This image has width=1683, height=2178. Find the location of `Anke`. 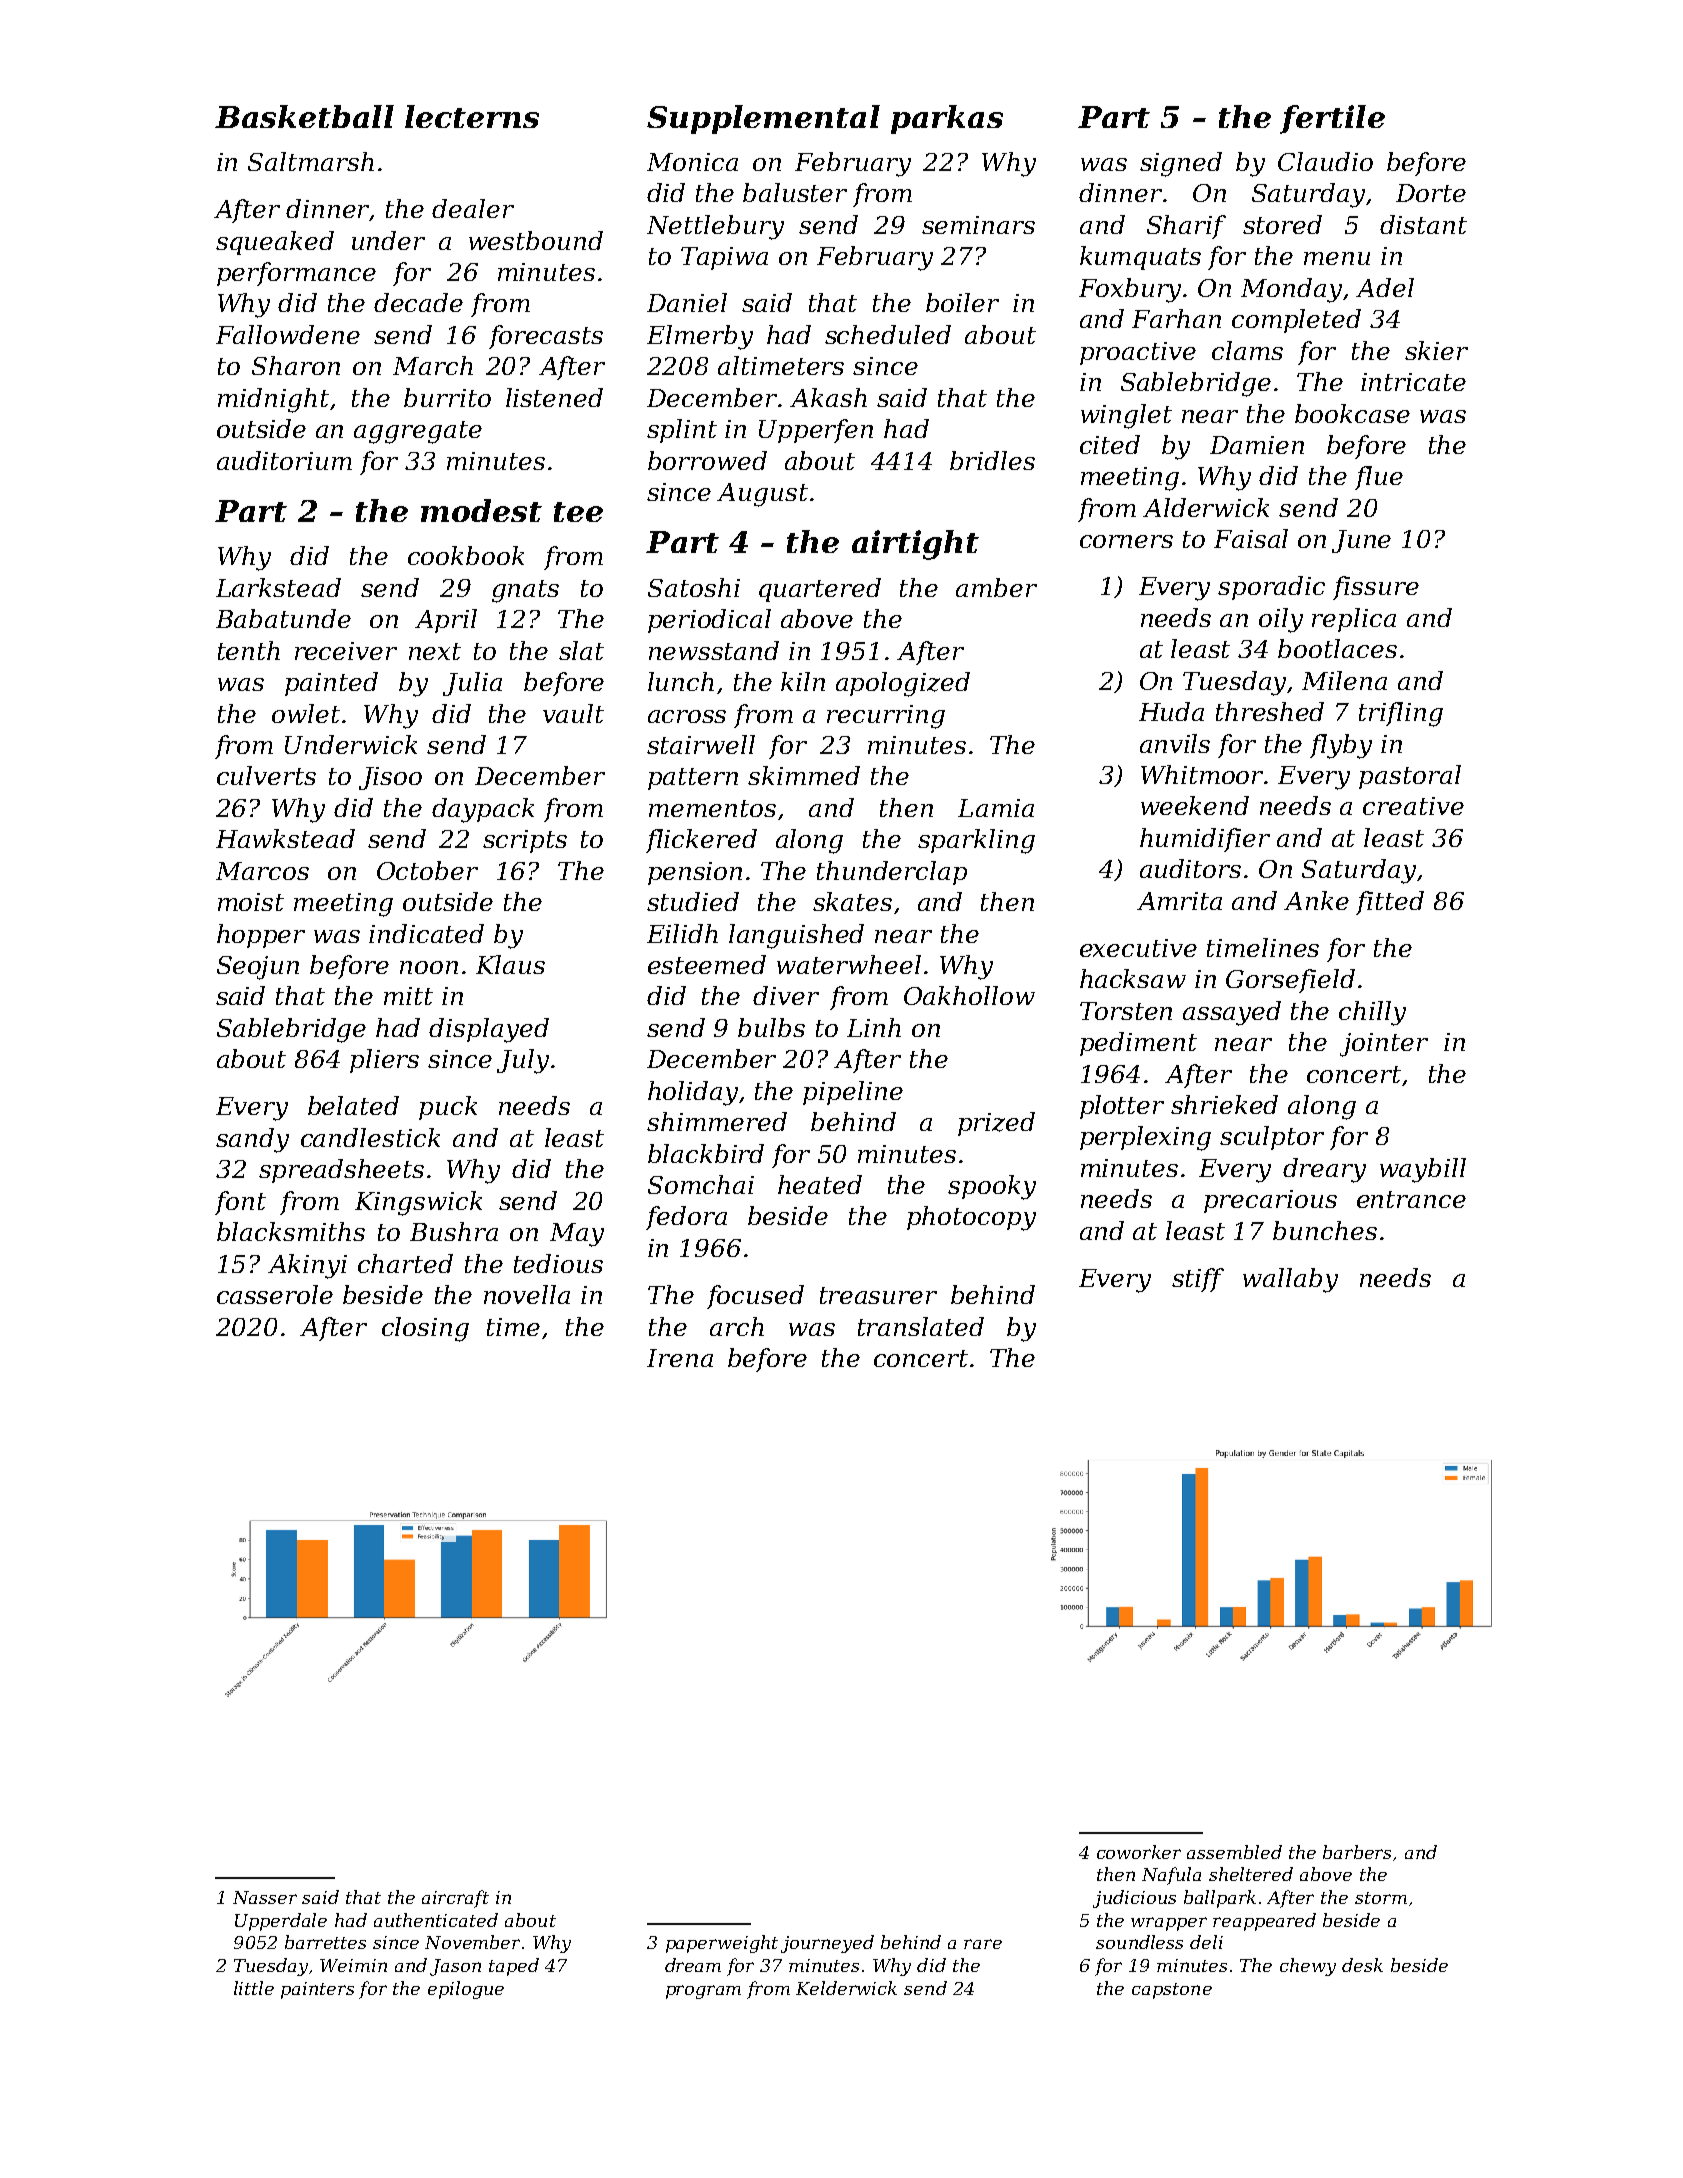

Anke is located at coordinates (1316, 900).
